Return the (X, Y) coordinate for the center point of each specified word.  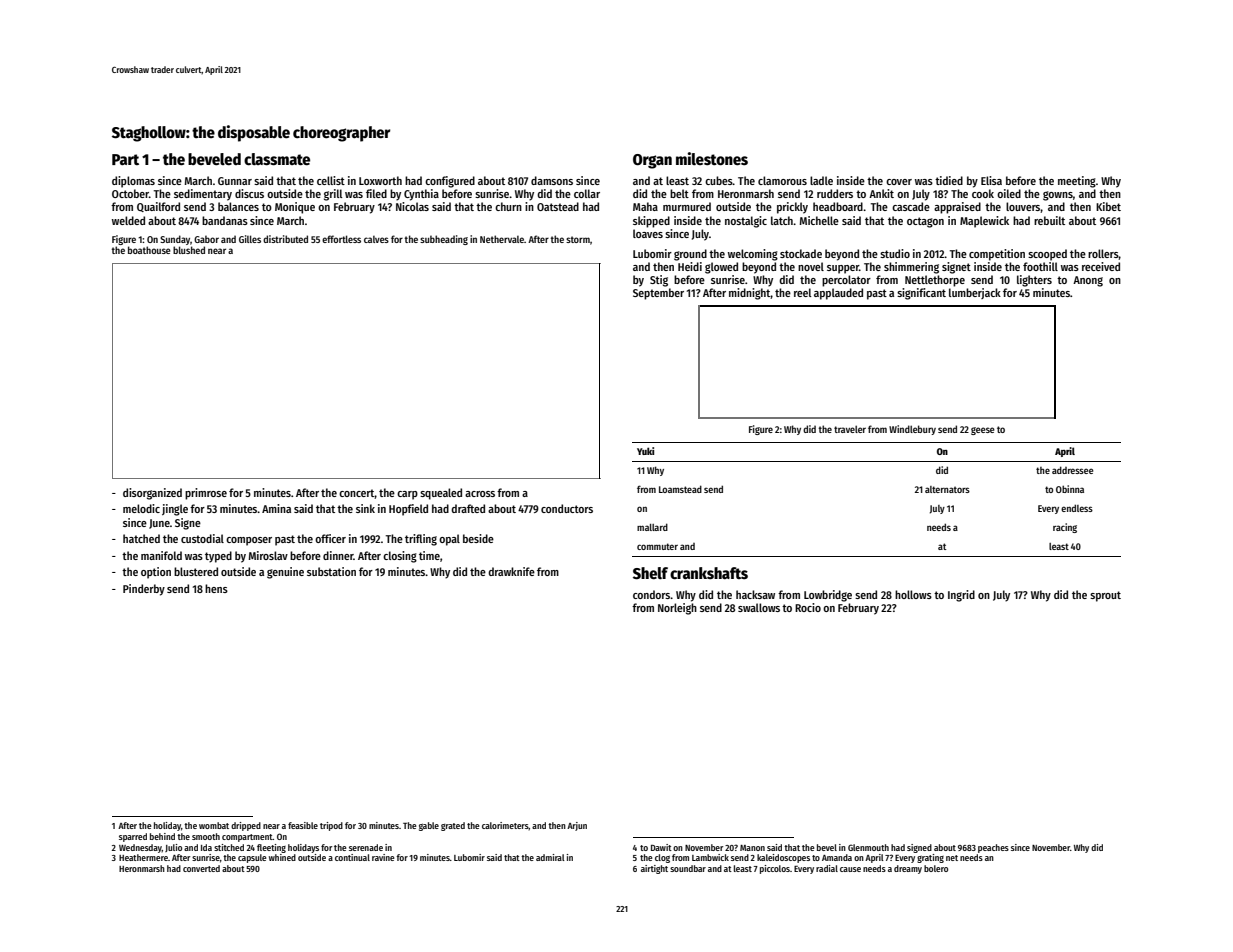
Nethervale (502, 239)
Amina (276, 508)
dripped (246, 826)
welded (128, 220)
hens (216, 588)
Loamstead (680, 489)
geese (983, 431)
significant (921, 294)
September (658, 294)
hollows (913, 594)
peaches (993, 848)
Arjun (577, 826)
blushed (189, 250)
